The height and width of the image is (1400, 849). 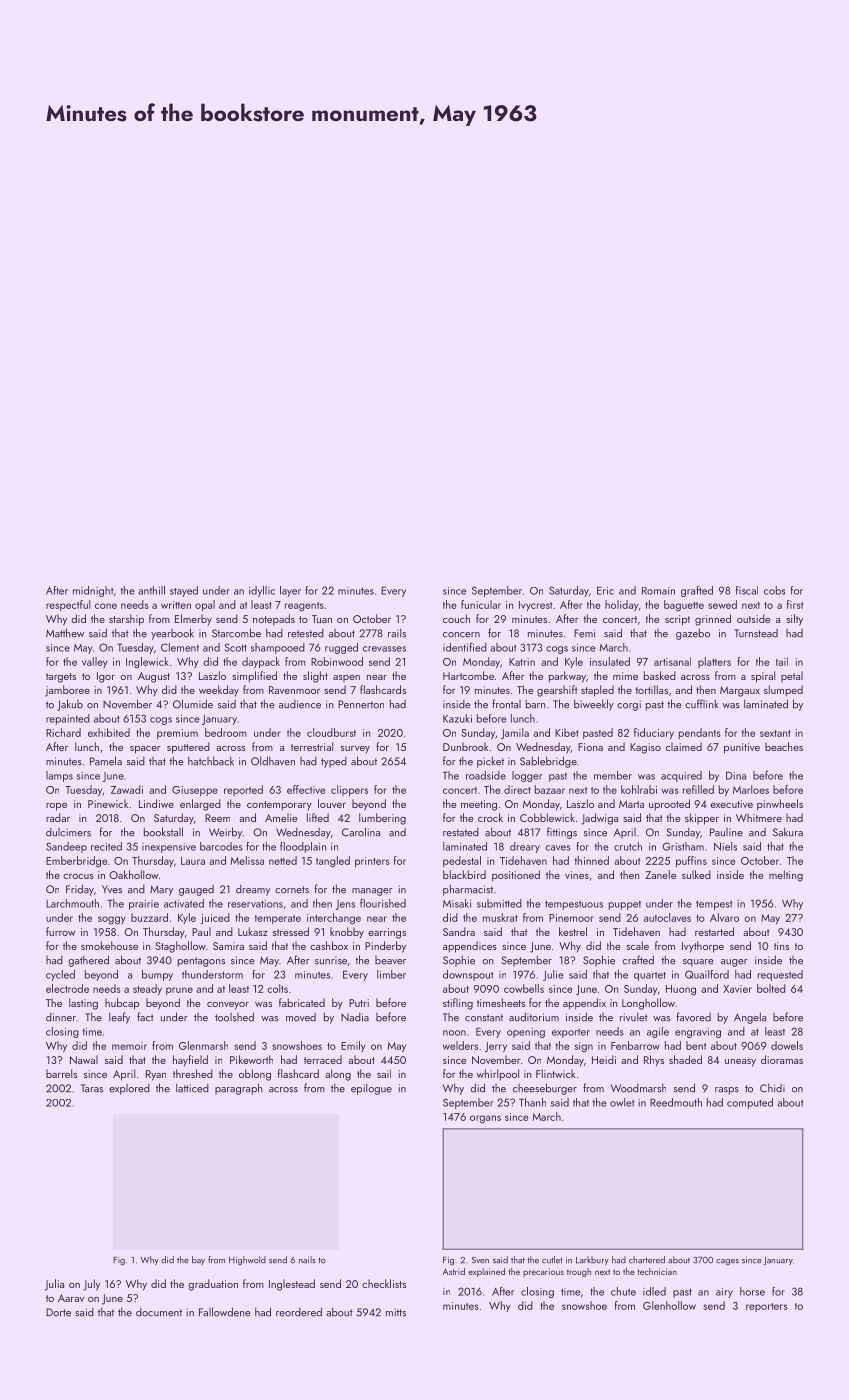 I want to click on Highwold, so click(x=247, y=1261).
